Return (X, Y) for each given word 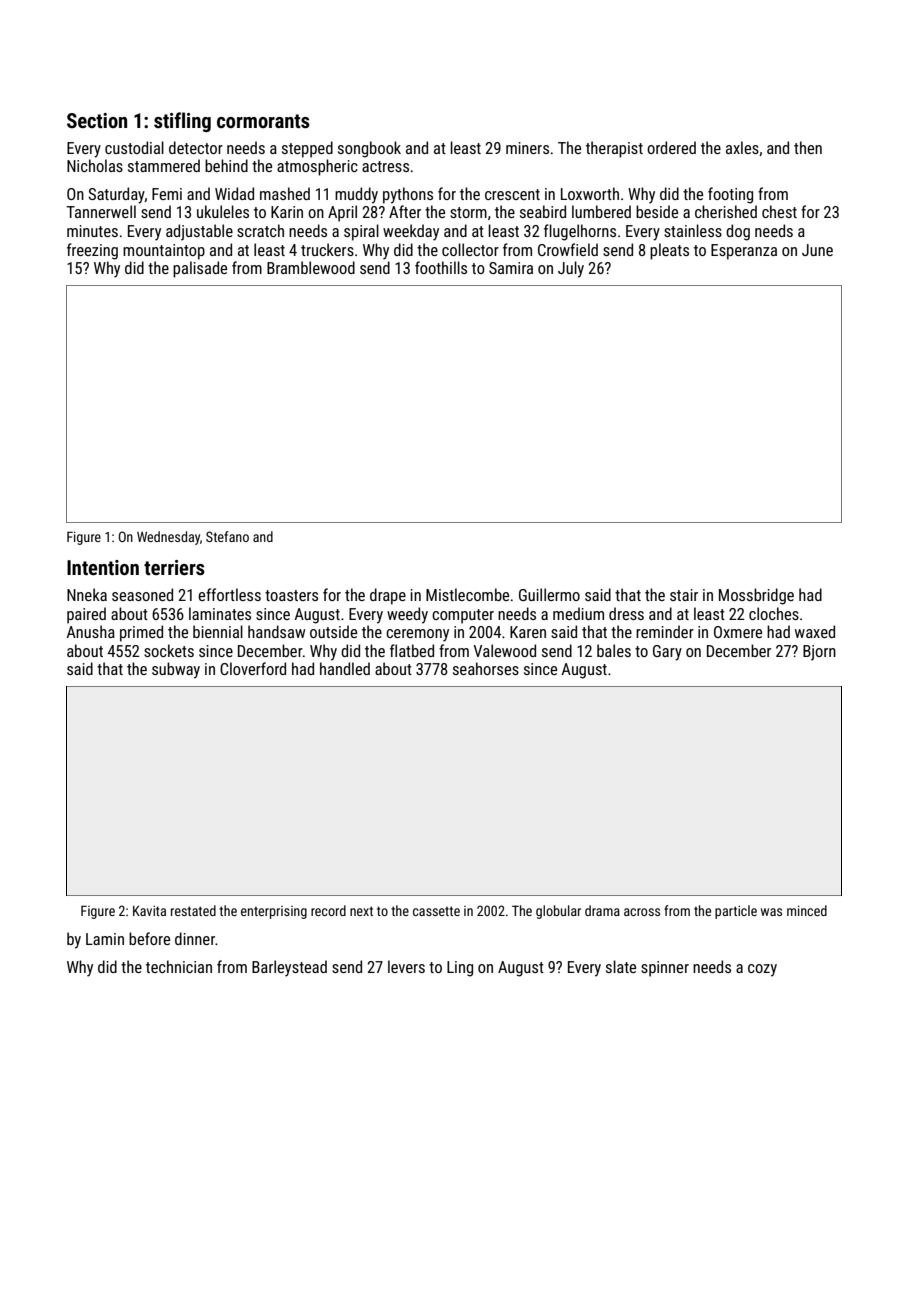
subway (176, 670)
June (817, 250)
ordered (671, 147)
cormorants (263, 121)
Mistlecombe (467, 594)
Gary (667, 653)
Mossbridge (756, 596)
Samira (511, 268)
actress (385, 166)
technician (179, 966)
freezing (92, 251)
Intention (103, 567)
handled (345, 668)
